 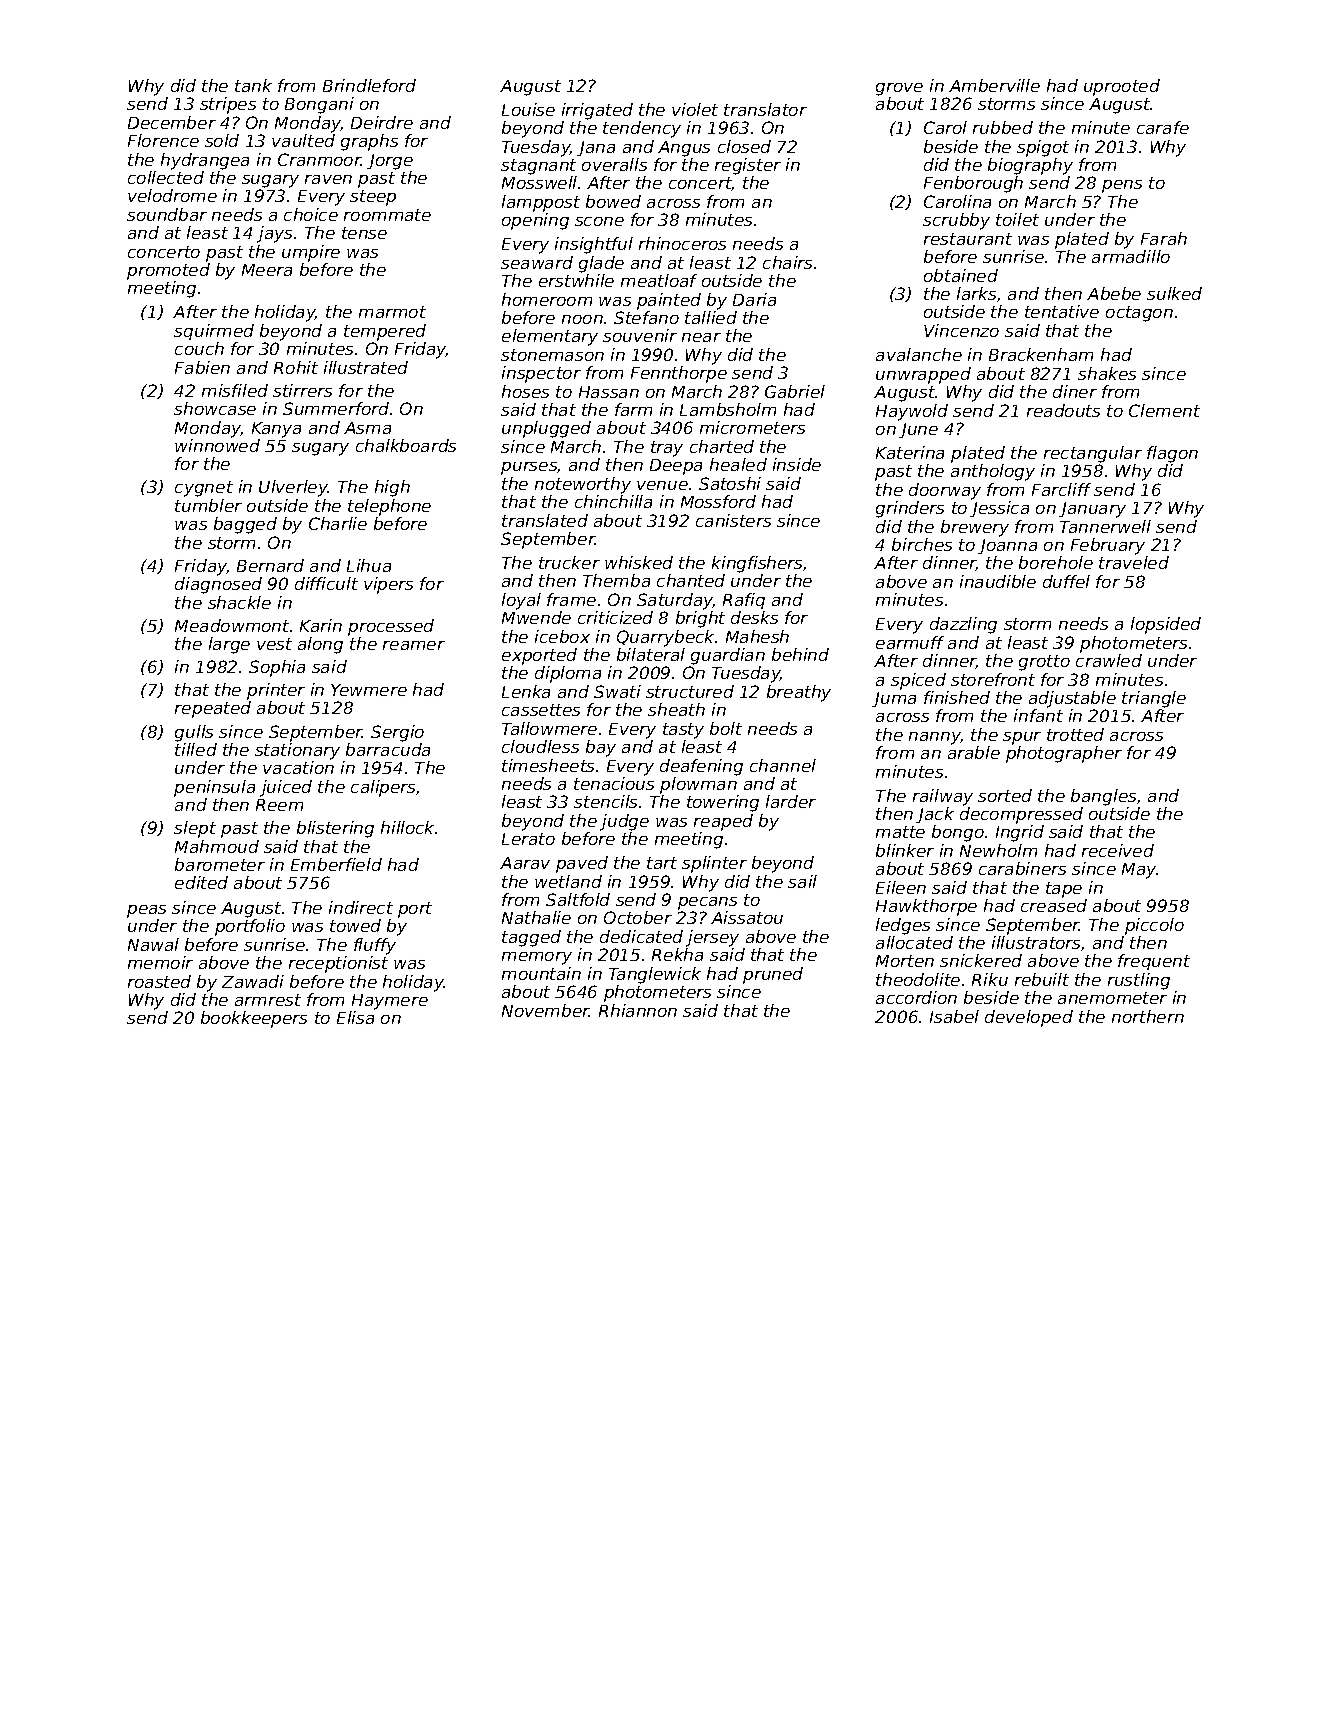 What do you see at coordinates (390, 162) in the screenshot?
I see `Jorge` at bounding box center [390, 162].
